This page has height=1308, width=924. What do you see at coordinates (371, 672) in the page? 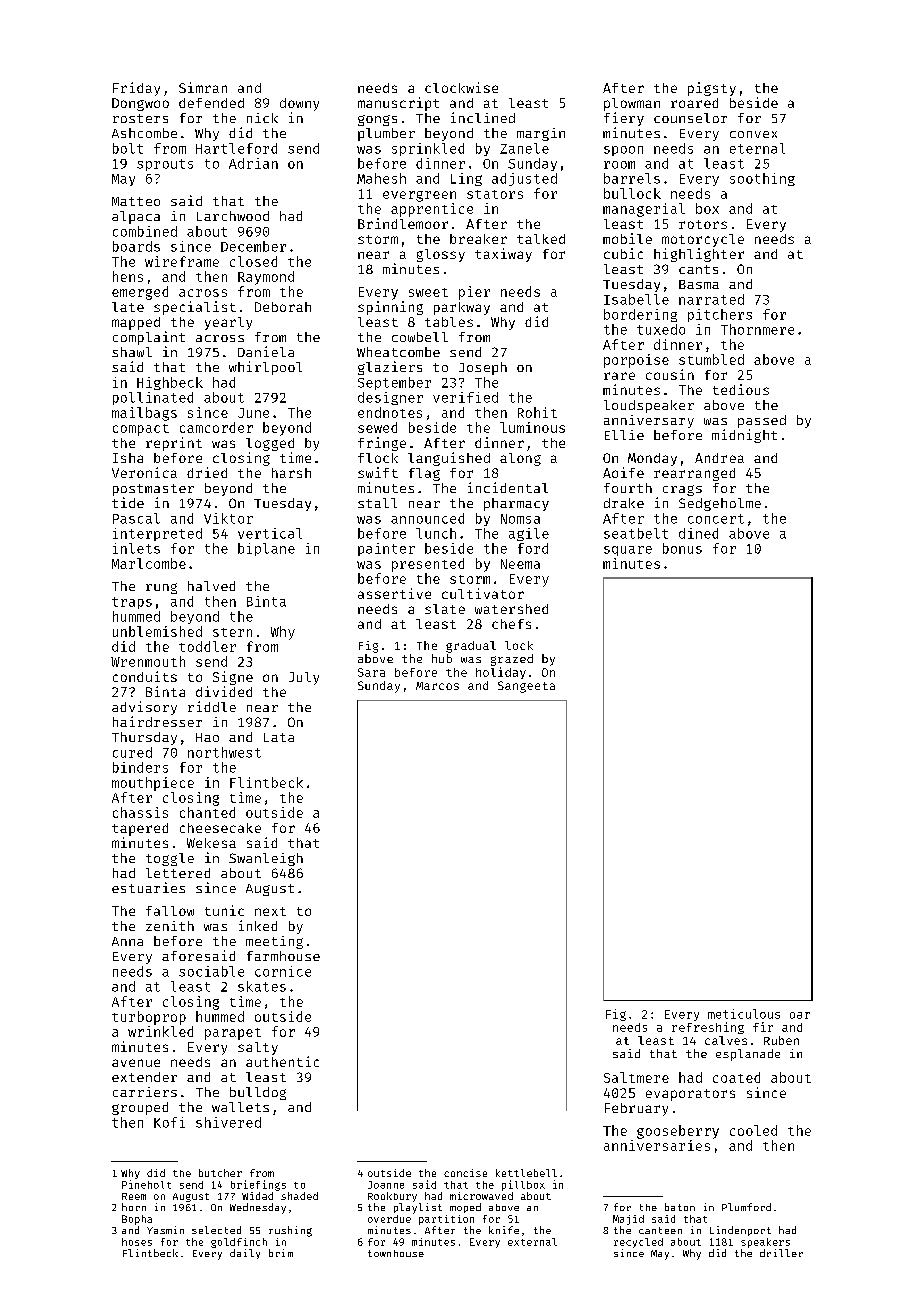
I see `Sara` at bounding box center [371, 672].
